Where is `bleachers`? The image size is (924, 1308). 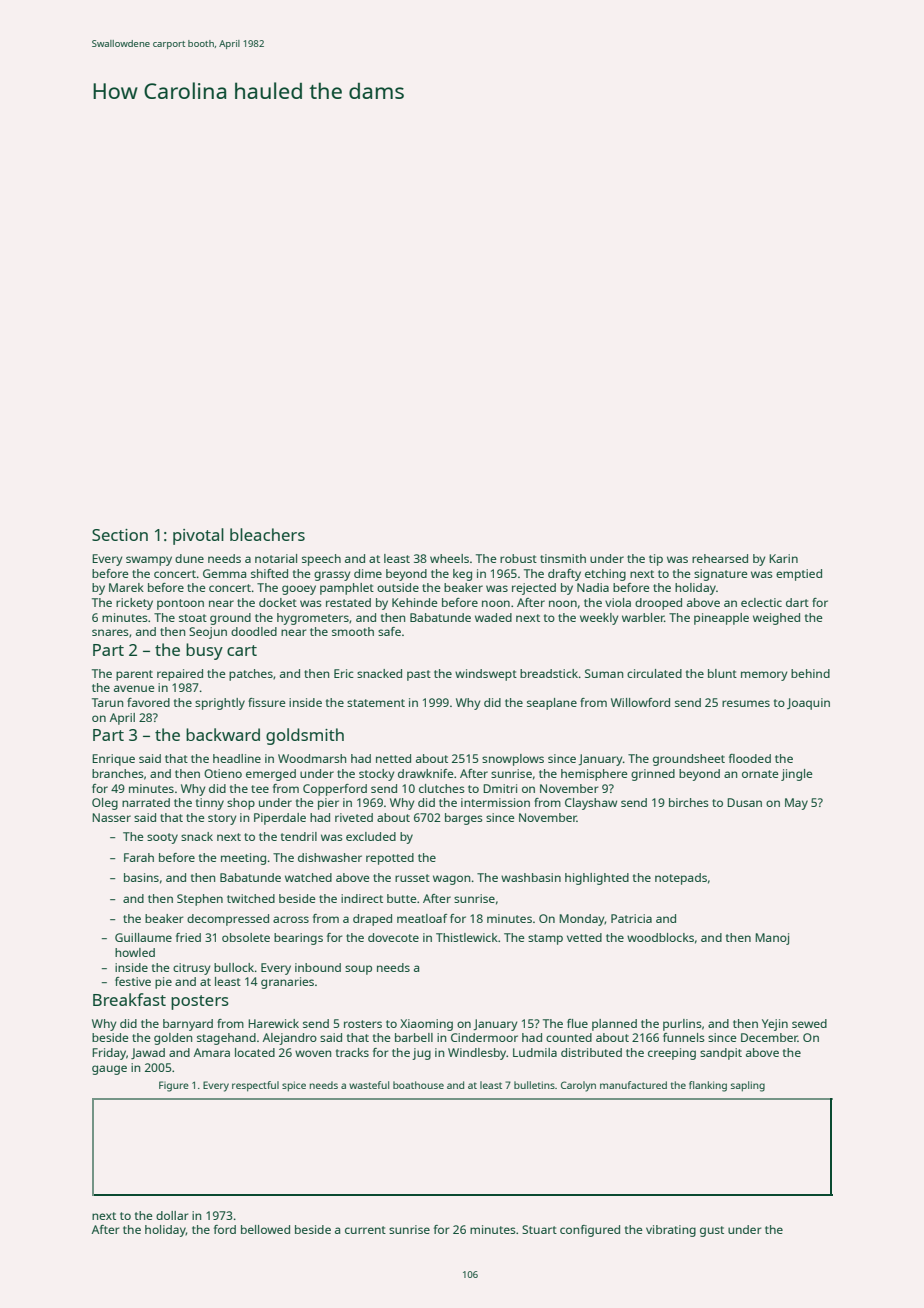
bleachers is located at coordinates (267, 534).
